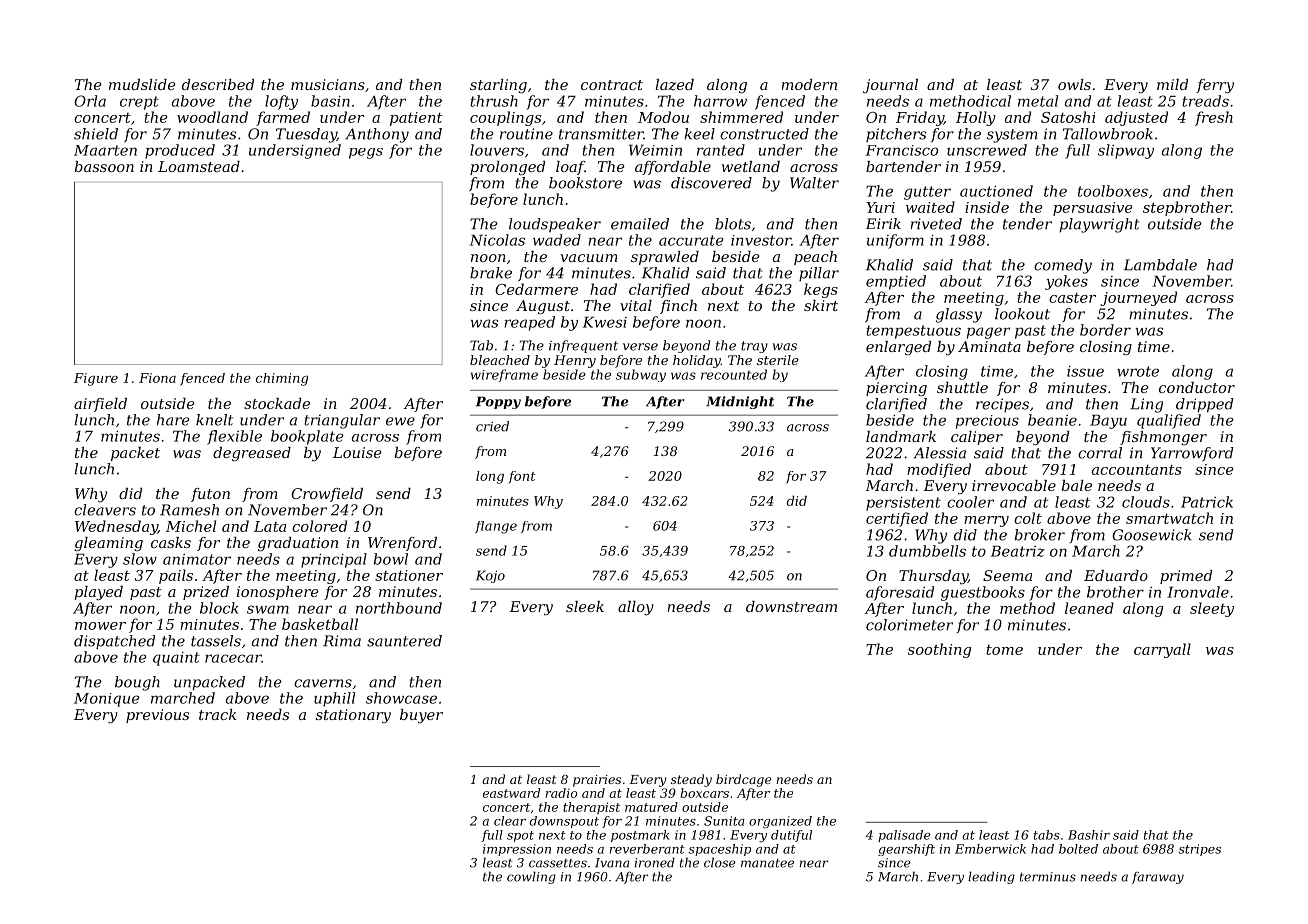 Image resolution: width=1308 pixels, height=924 pixels. Describe the element at coordinates (135, 454) in the page. I see `packet` at that location.
